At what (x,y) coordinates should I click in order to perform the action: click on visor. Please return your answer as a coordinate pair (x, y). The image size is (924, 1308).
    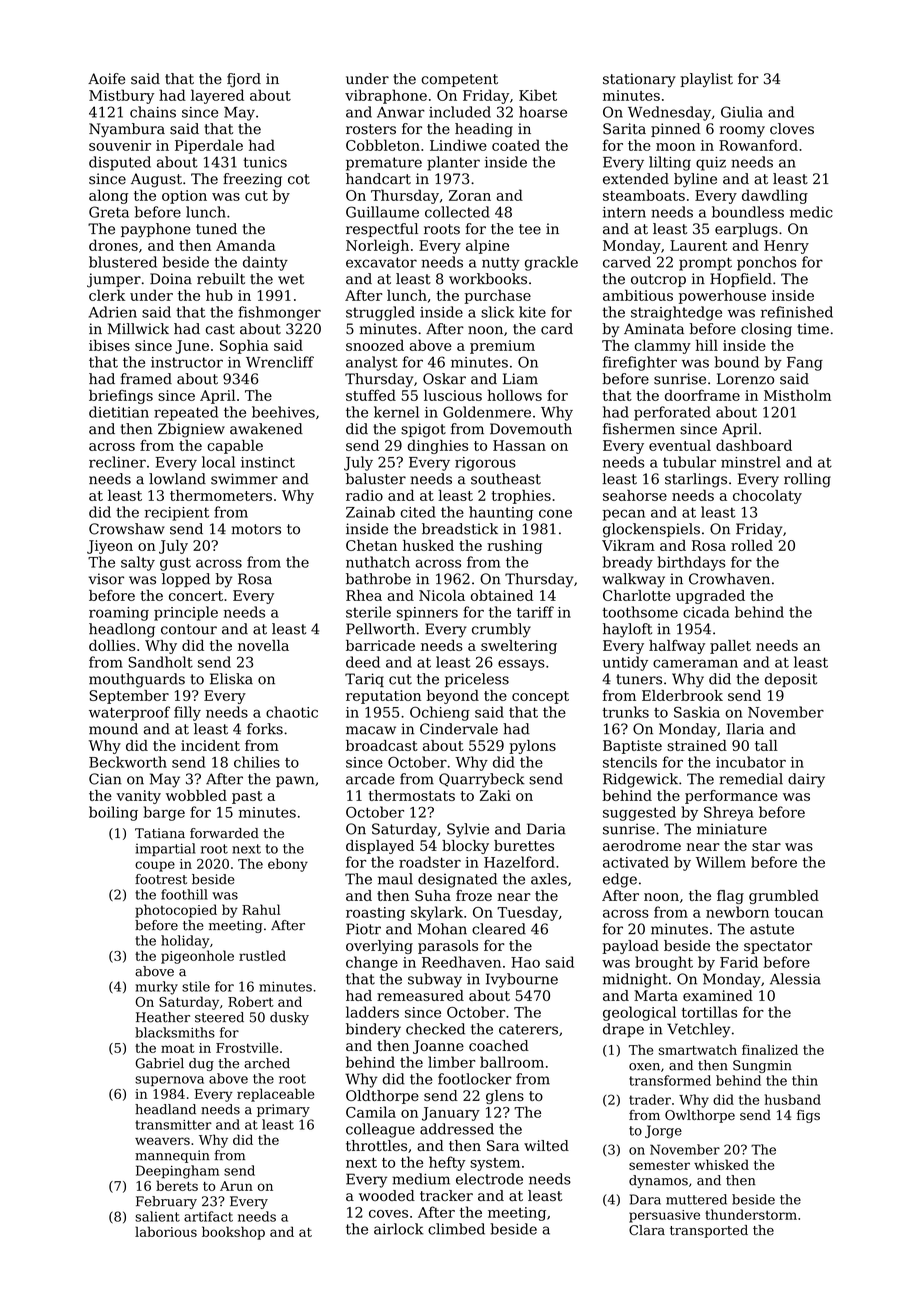
    Looking at the image, I should click on (106, 579).
